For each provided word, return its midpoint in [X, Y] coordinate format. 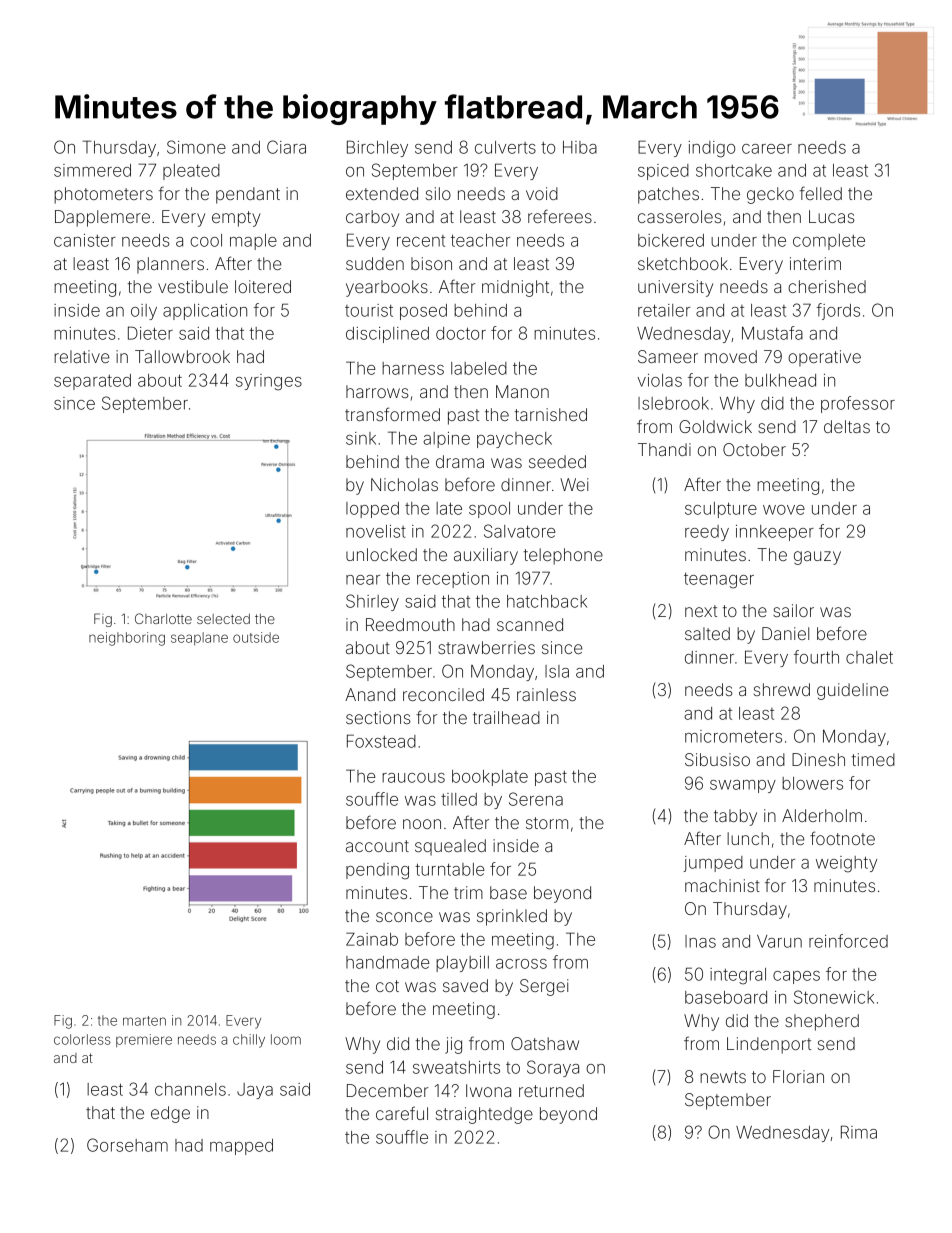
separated [92, 382]
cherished [827, 286]
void [542, 193]
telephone [563, 556]
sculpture [721, 510]
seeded [557, 461]
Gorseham [127, 1145]
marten [144, 1021]
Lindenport [769, 1045]
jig [453, 1045]
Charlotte [163, 618]
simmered [92, 170]
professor [858, 404]
